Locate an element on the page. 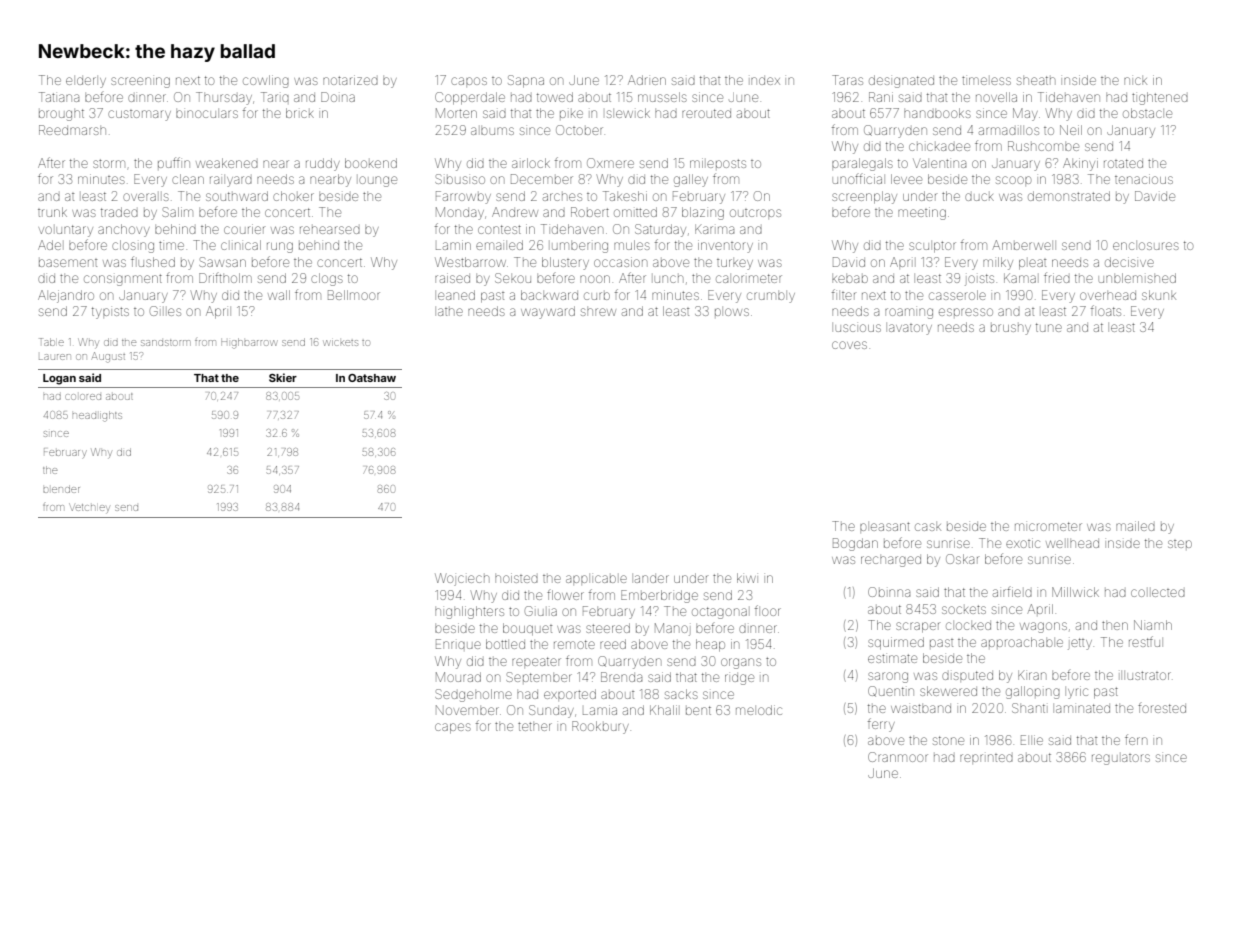 This page has height=952, width=1233. micrometer is located at coordinates (1048, 526).
